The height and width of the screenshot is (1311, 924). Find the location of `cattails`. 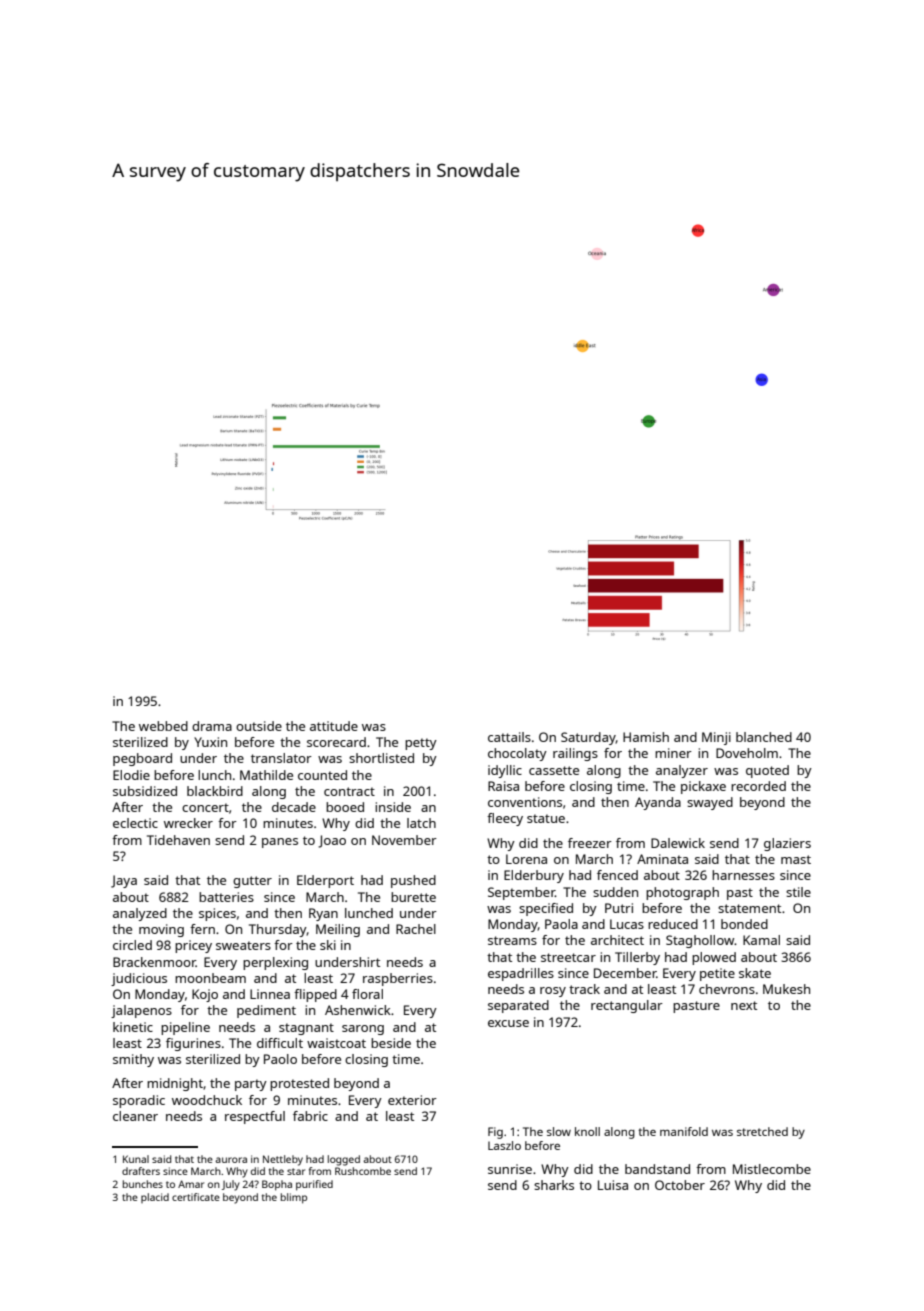

cattails is located at coordinates (509, 737).
